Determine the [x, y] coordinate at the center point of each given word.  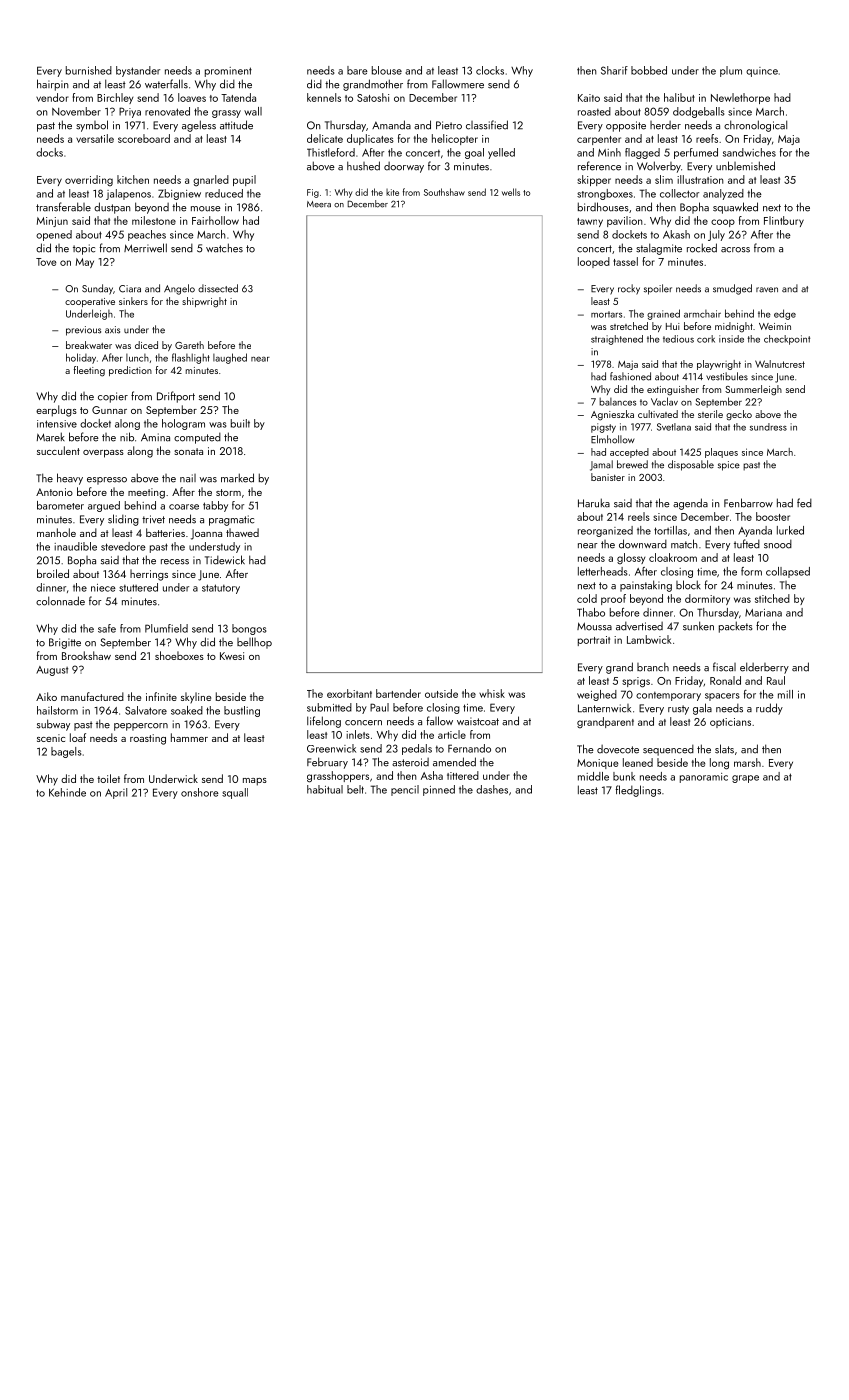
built [240, 423]
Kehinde [67, 792]
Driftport [176, 397]
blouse [387, 70]
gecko [739, 415]
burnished [89, 70]
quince [762, 72]
